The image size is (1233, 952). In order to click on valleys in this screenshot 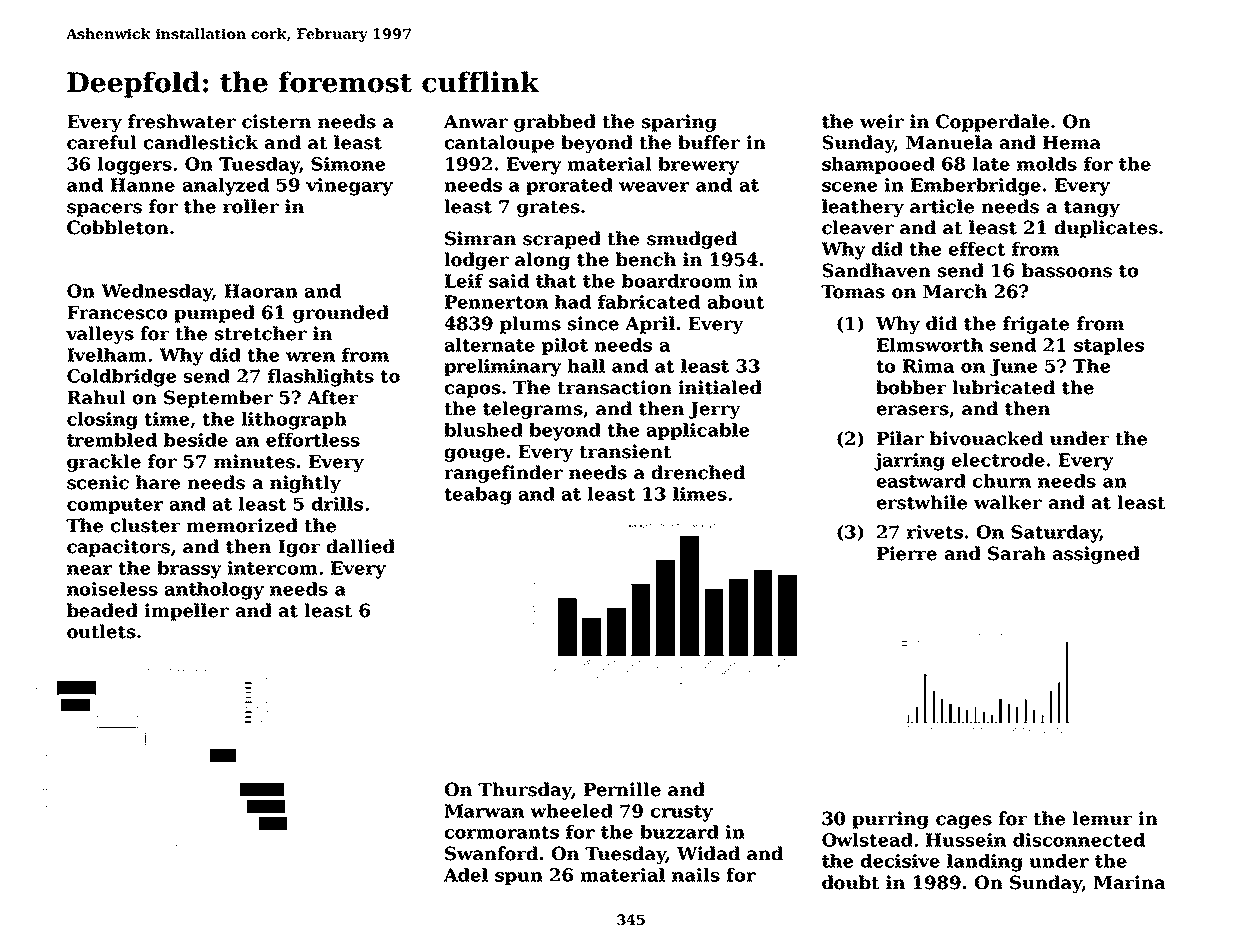, I will do `click(100, 335)`.
